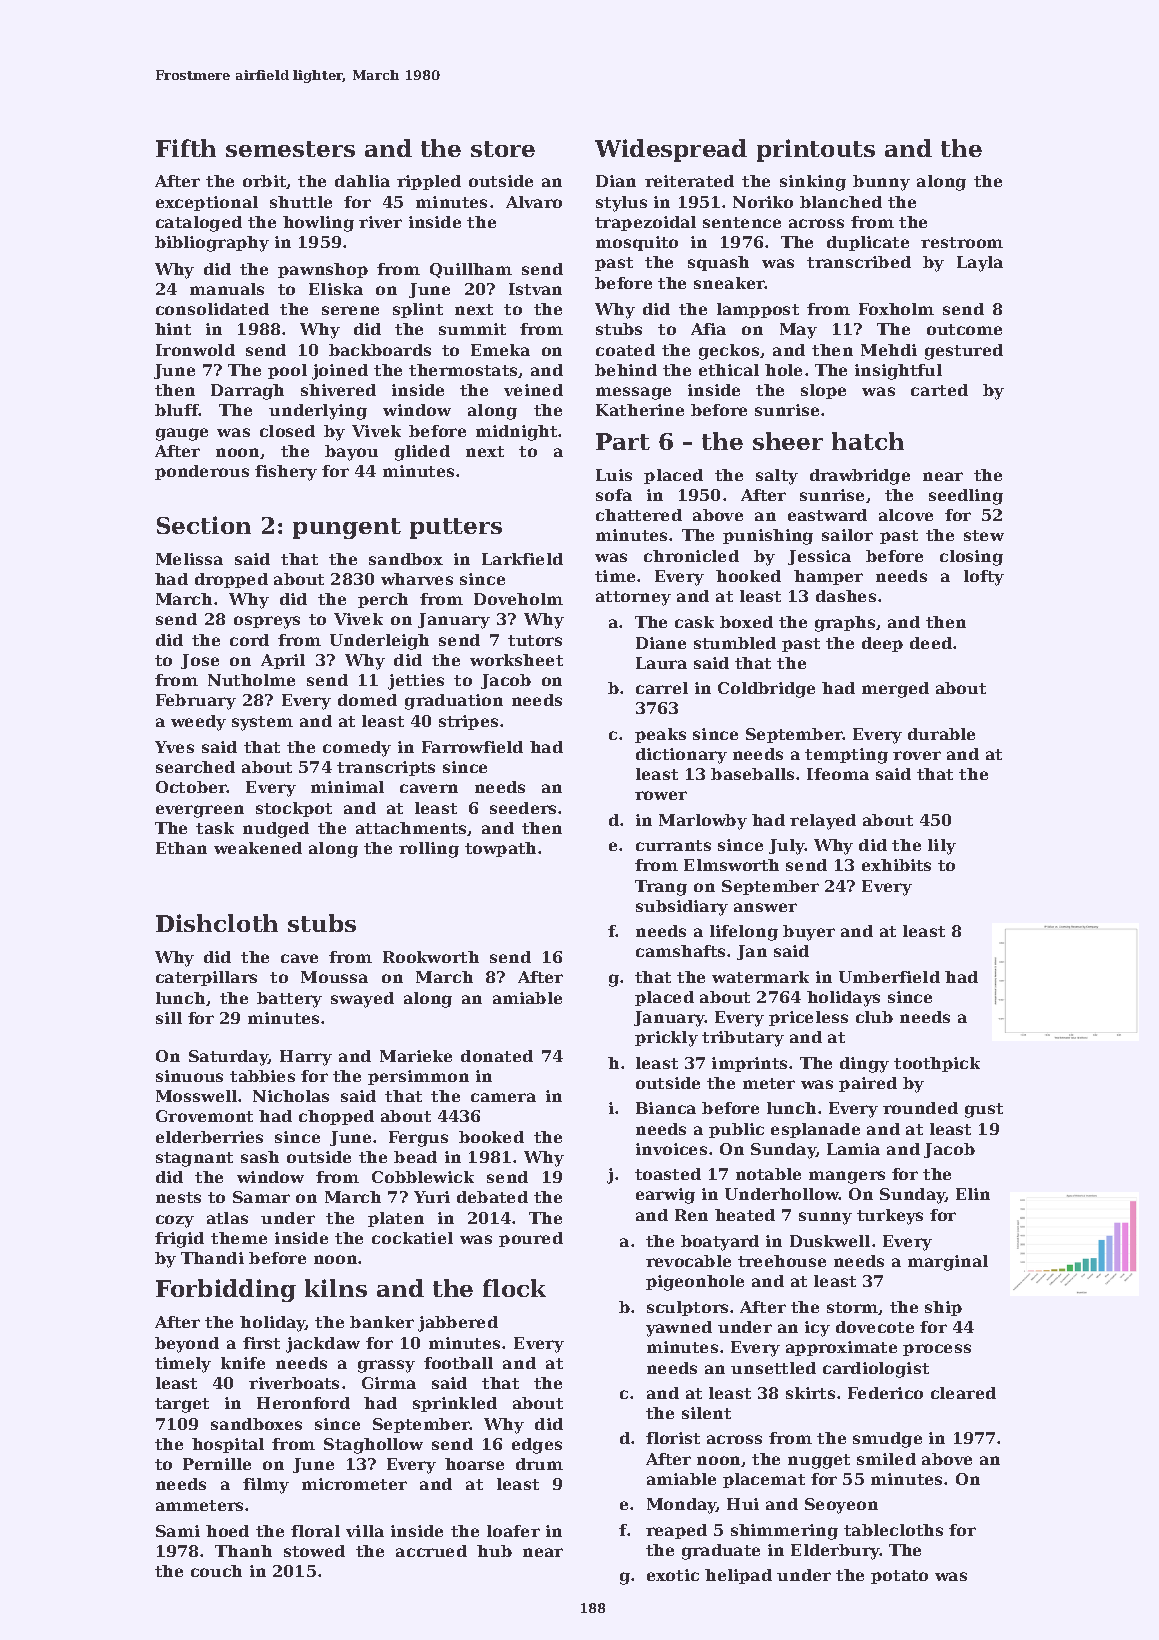  What do you see at coordinates (808, 1018) in the screenshot?
I see `priceless` at bounding box center [808, 1018].
